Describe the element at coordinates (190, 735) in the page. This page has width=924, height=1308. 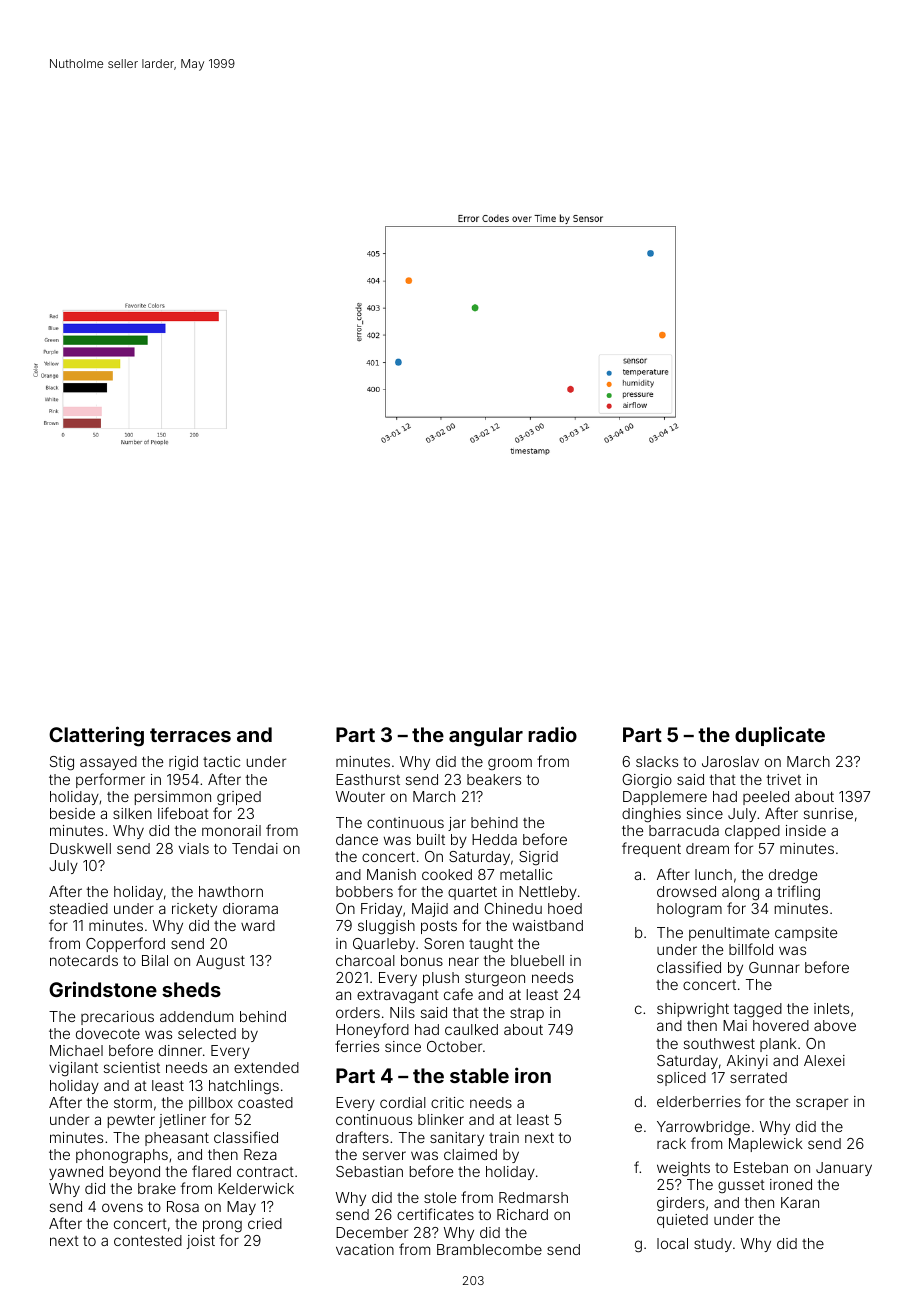
I see `terraces` at that location.
